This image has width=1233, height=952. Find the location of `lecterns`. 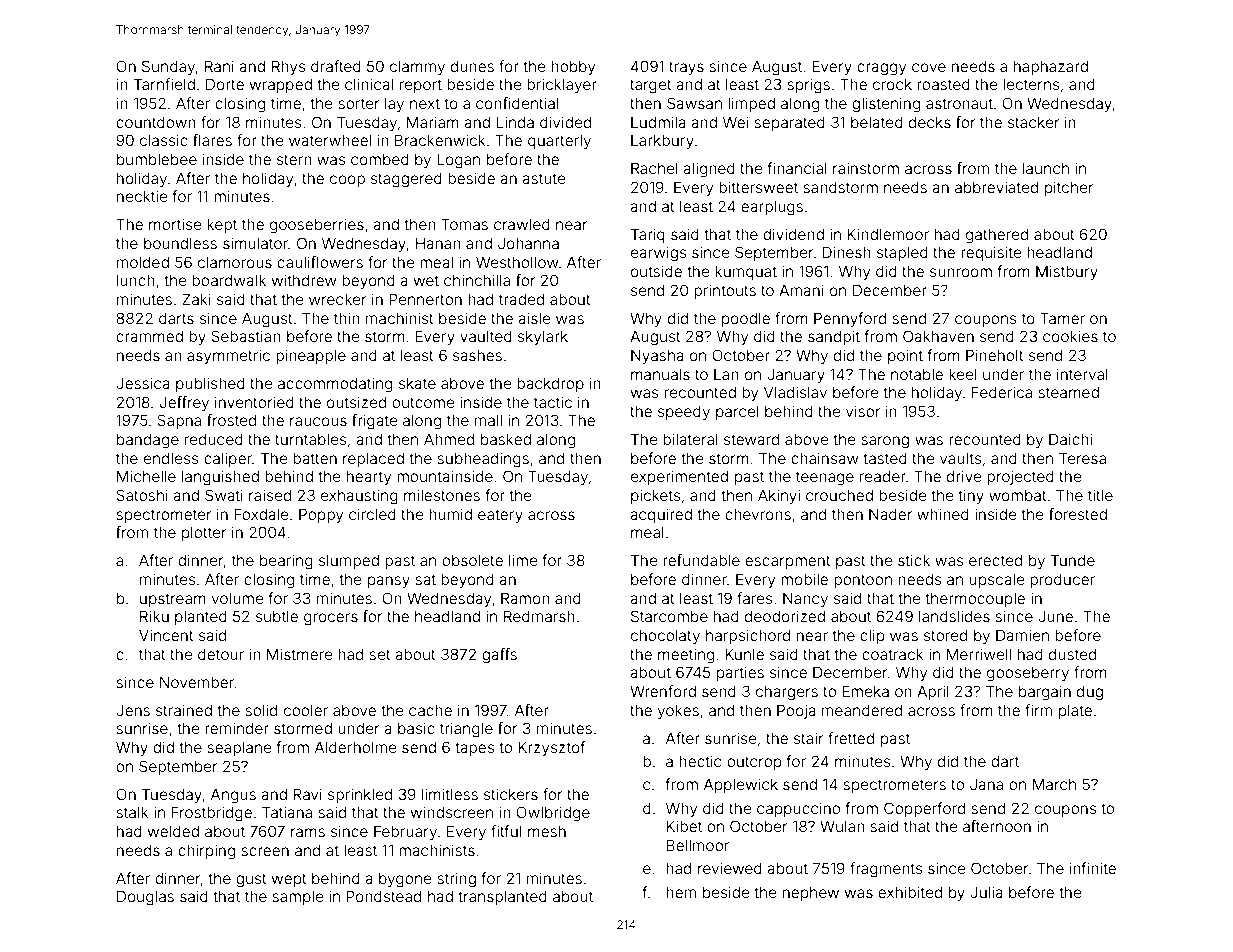

lecterns is located at coordinates (1031, 84).
